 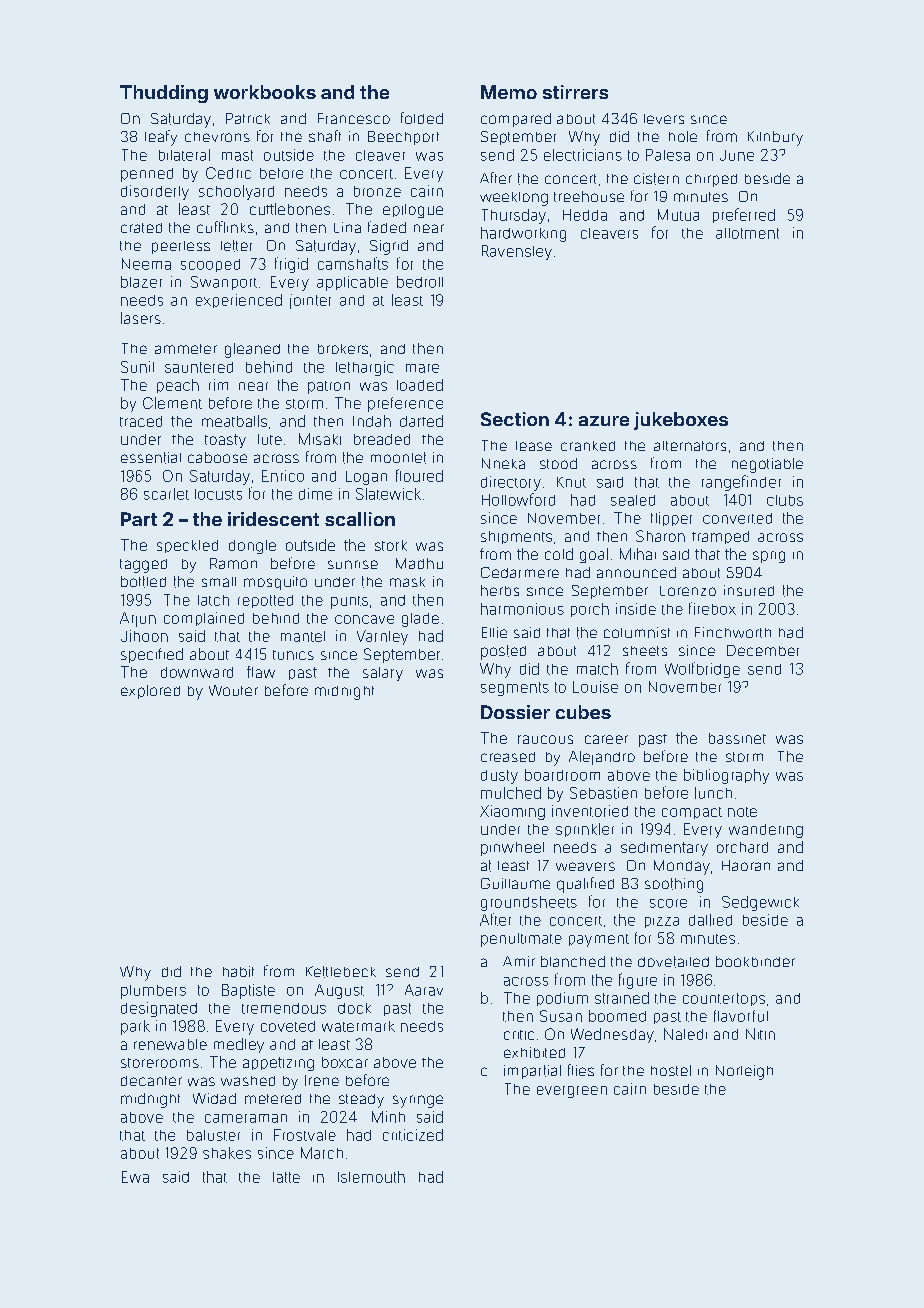 I want to click on shipments, so click(x=516, y=537).
